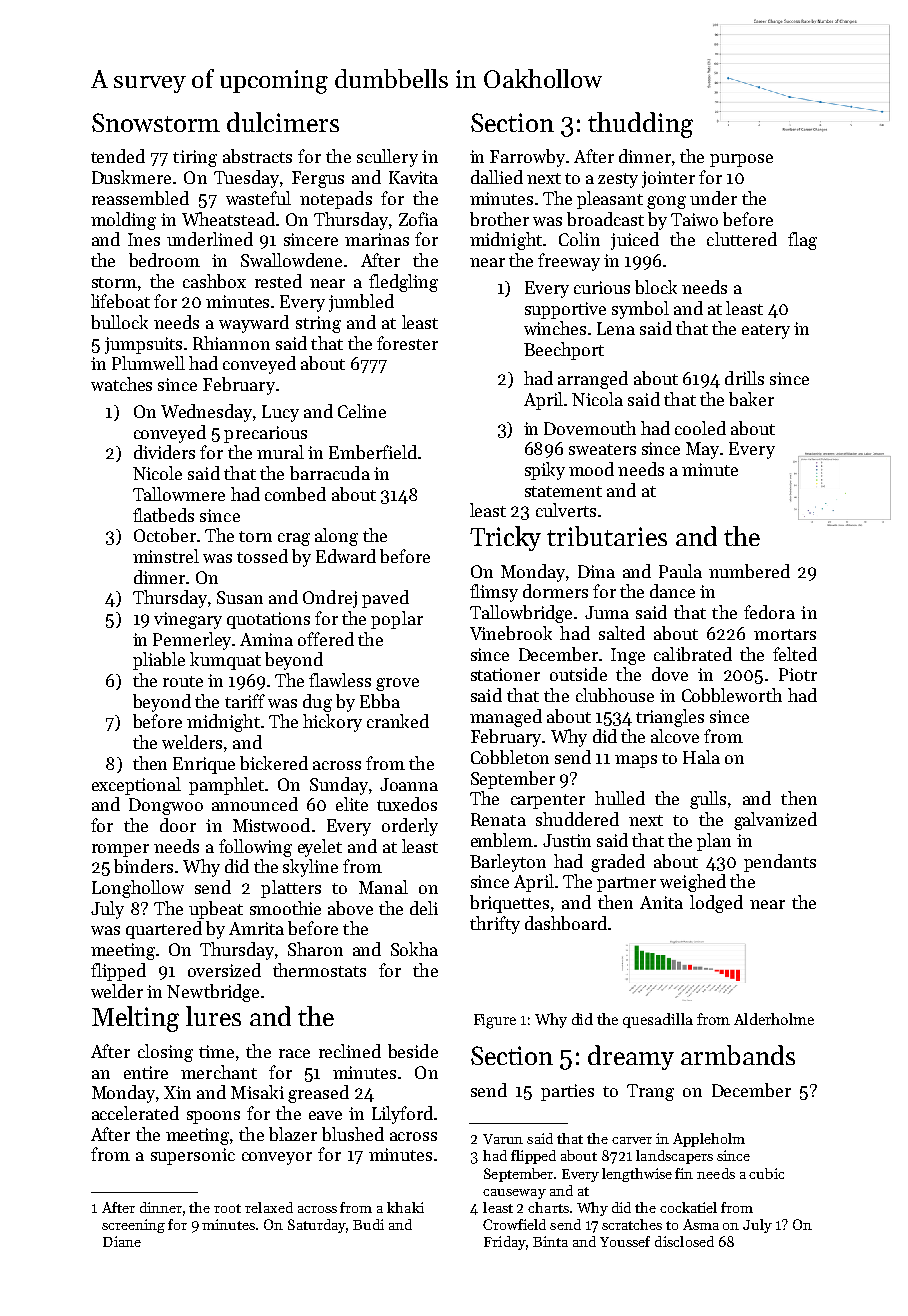 The height and width of the screenshot is (1316, 908). Describe the element at coordinates (383, 887) in the screenshot. I see `Manal` at that location.
